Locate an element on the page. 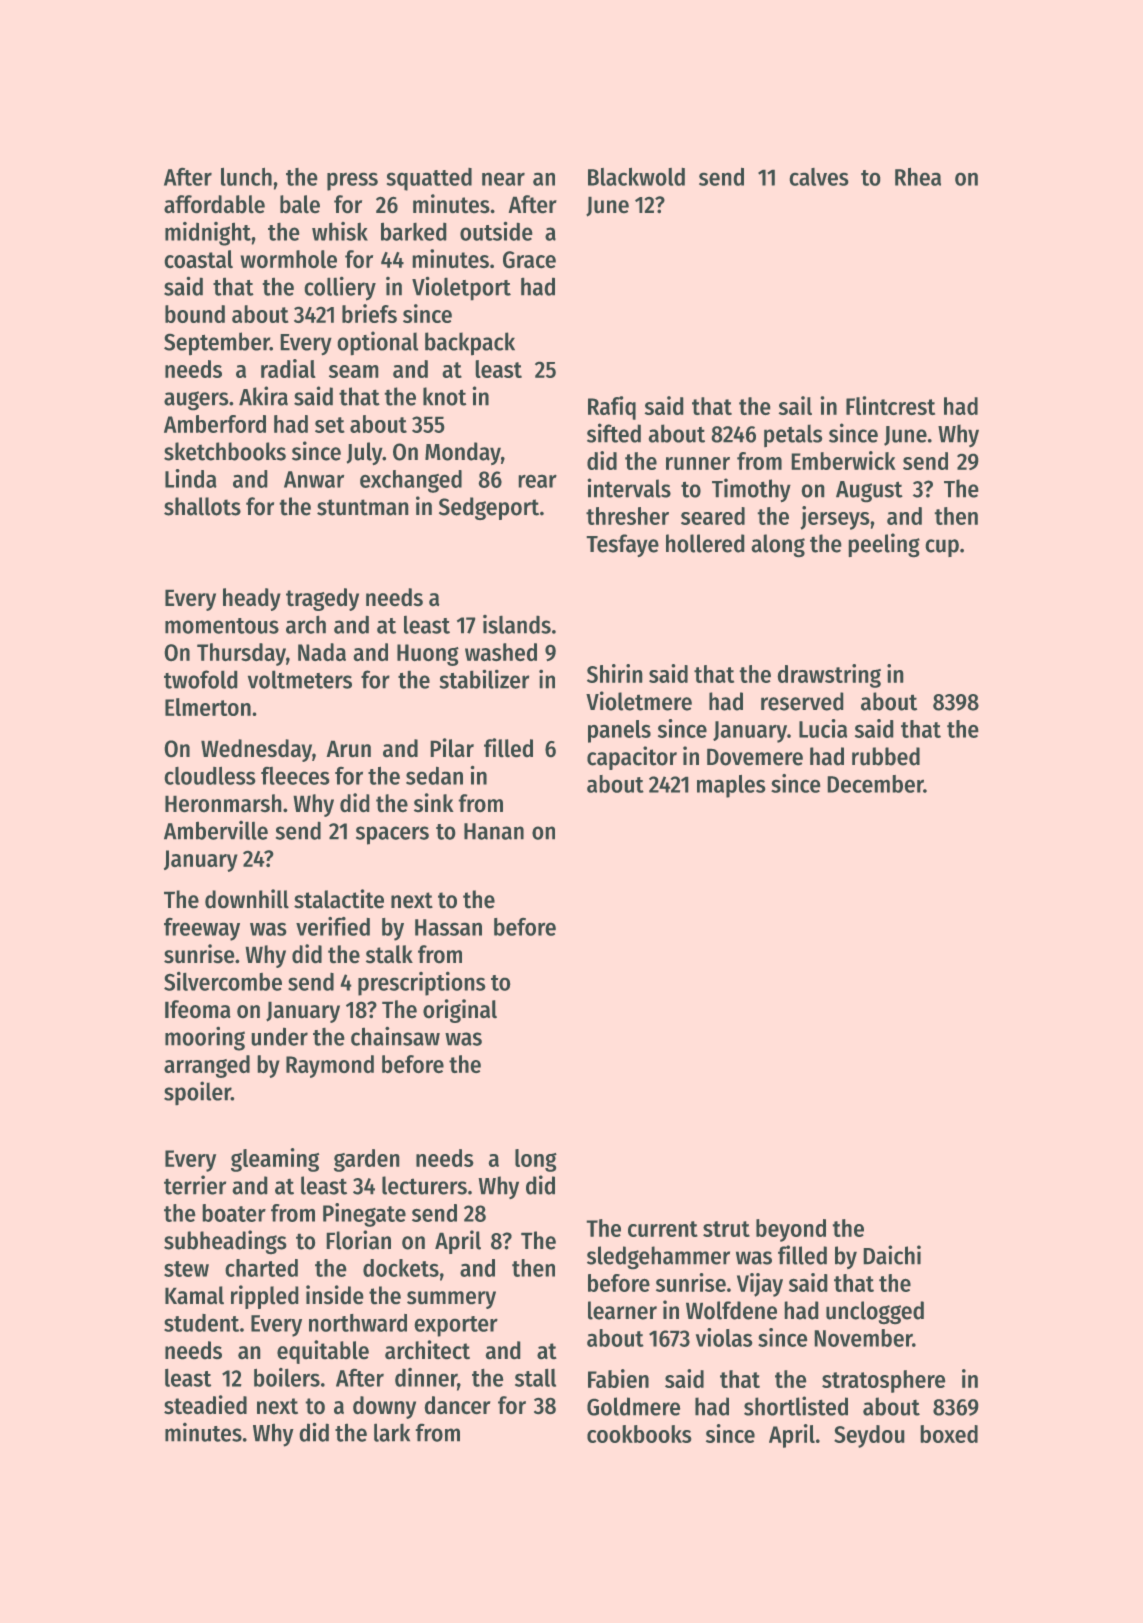 This image has height=1623, width=1143. Rafiq is located at coordinates (612, 408).
